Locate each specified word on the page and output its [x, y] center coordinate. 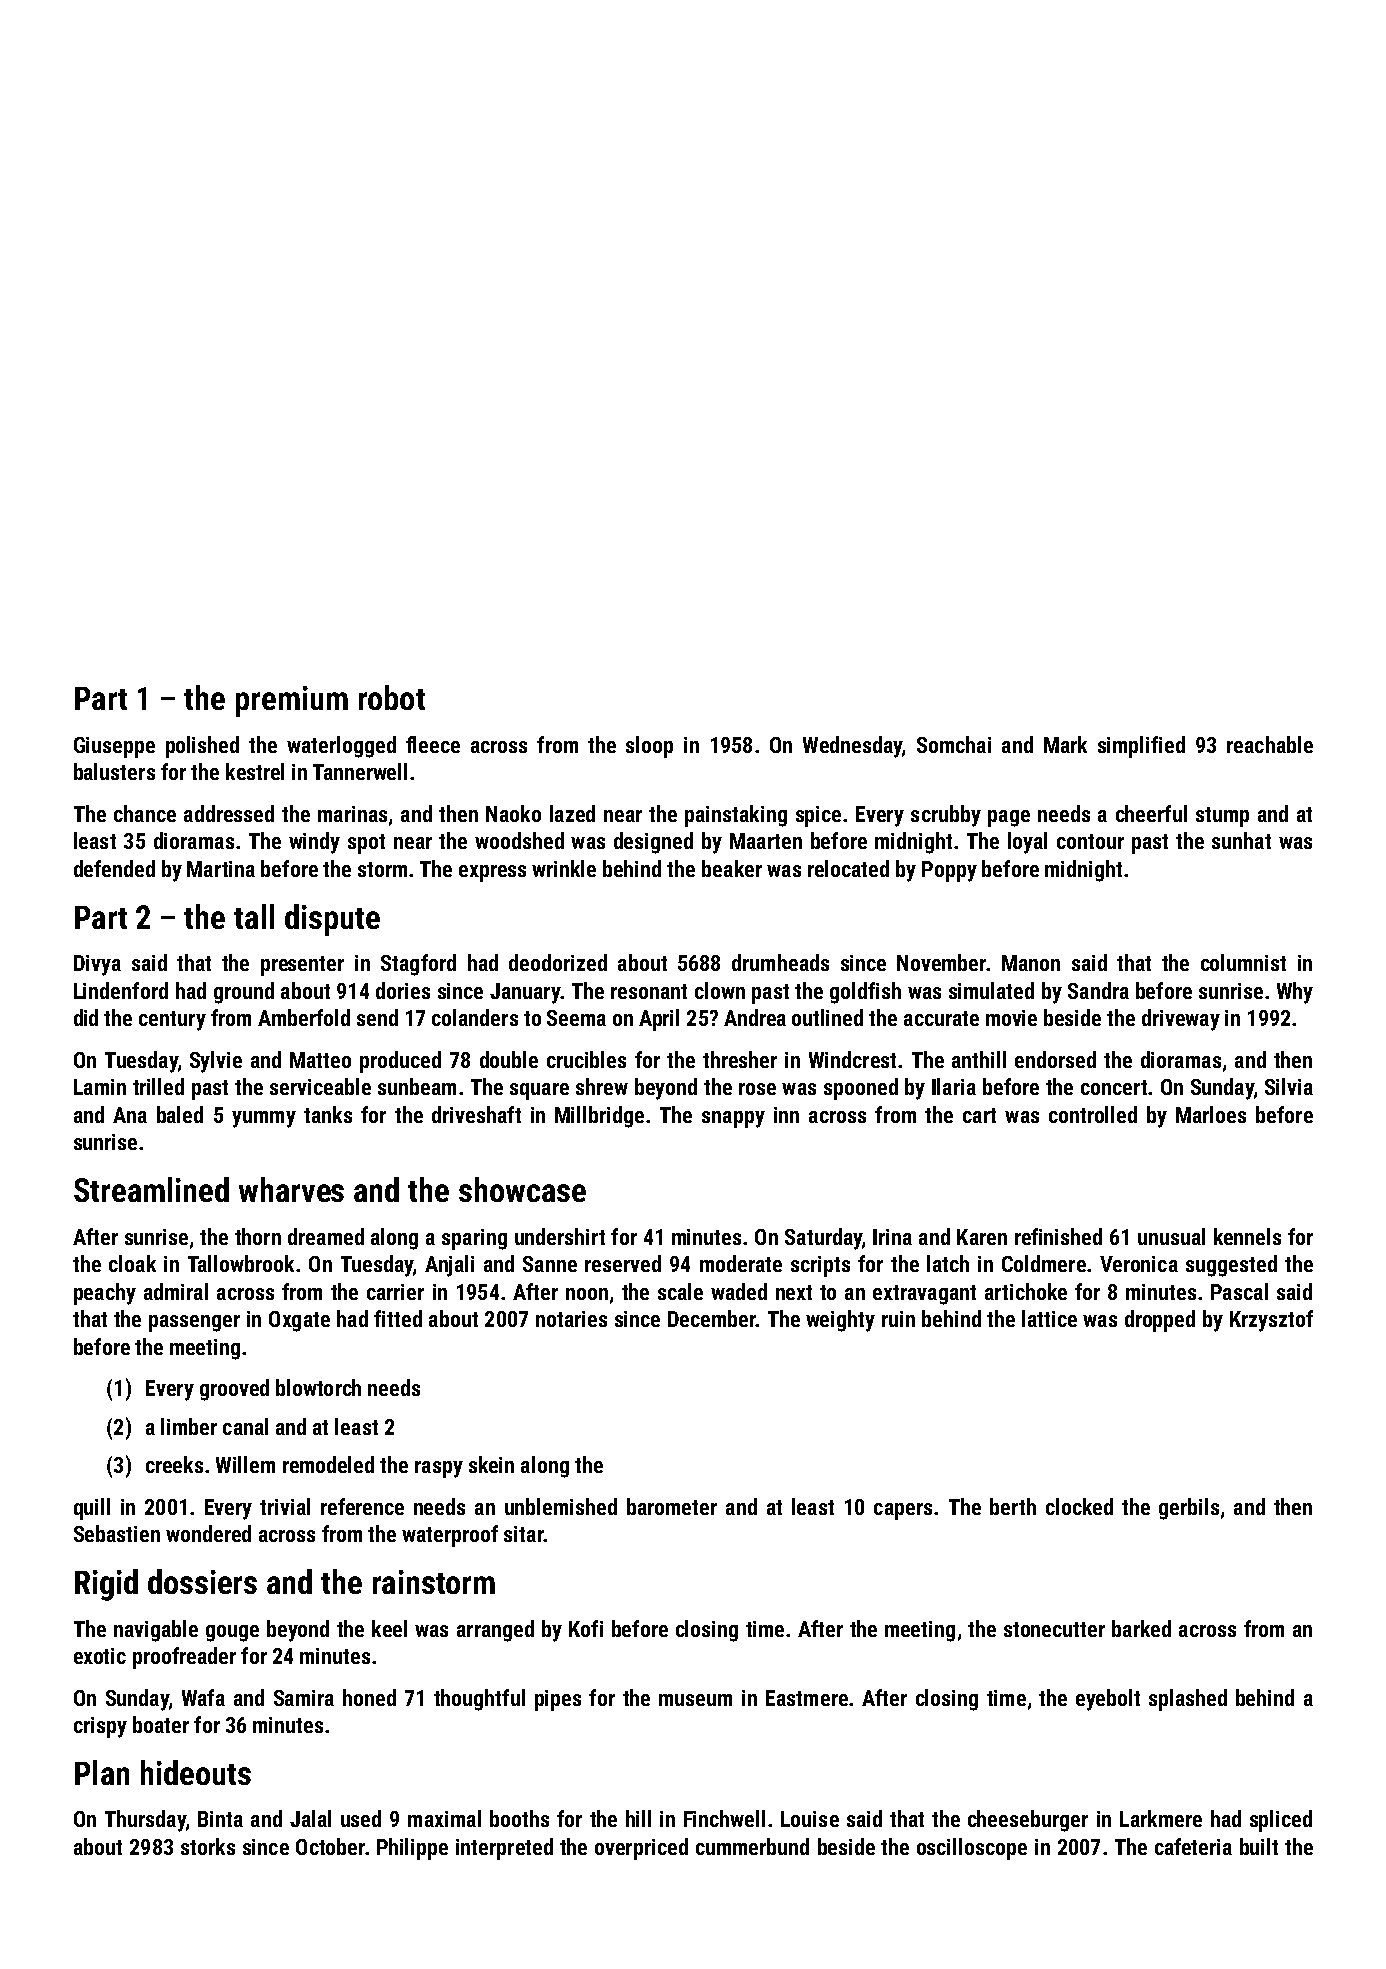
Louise [810, 1819]
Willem [245, 1464]
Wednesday [852, 747]
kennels [1247, 1236]
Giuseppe [114, 747]
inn [786, 1115]
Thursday [145, 1821]
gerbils [1189, 1509]
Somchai [954, 744]
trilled [158, 1086]
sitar [524, 1534]
